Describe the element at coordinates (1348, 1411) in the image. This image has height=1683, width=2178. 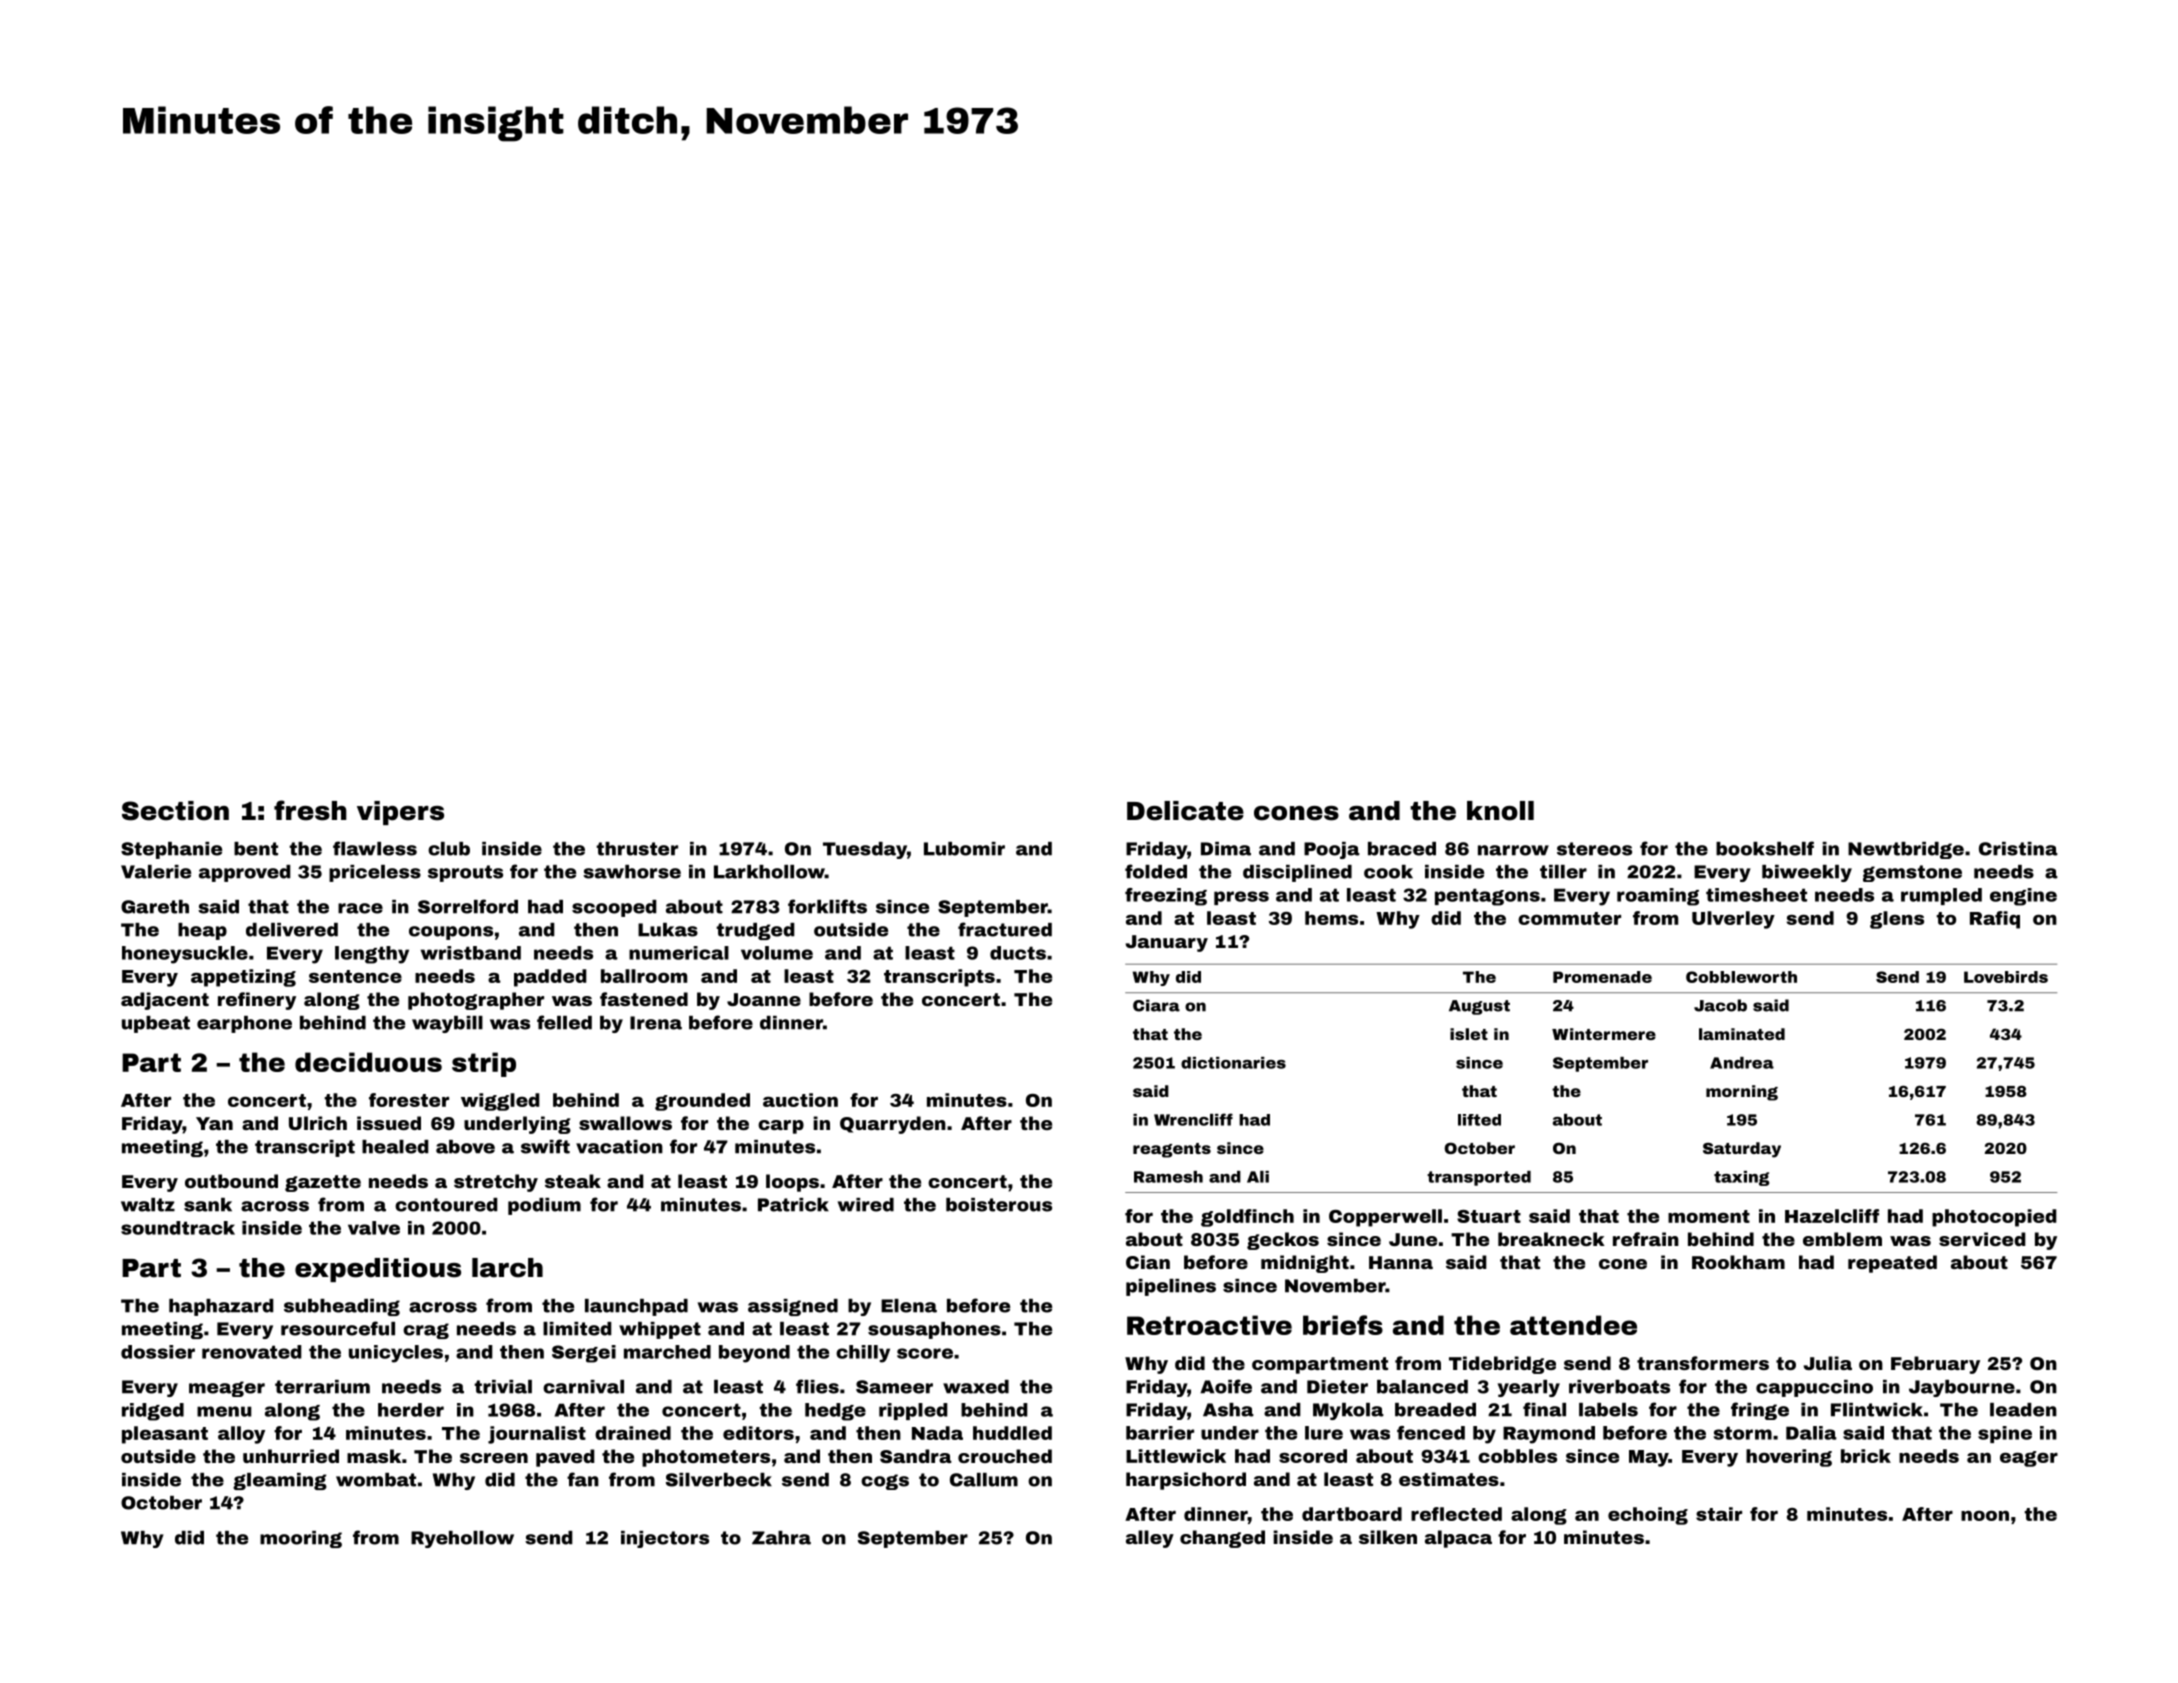
I see `Mykola` at that location.
